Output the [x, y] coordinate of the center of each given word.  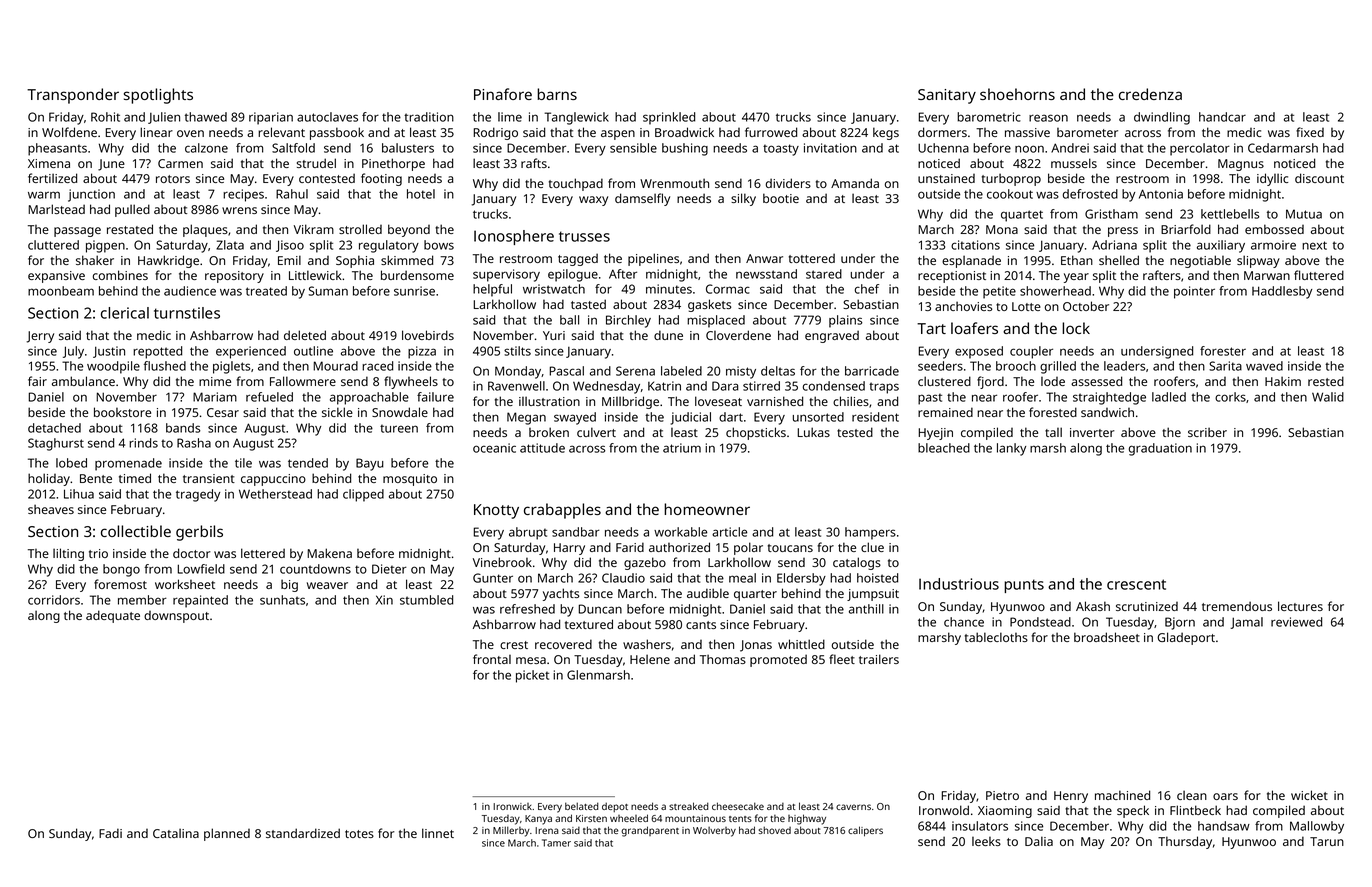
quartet [1022, 216]
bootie [781, 198]
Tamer [556, 843]
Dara [725, 386]
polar [748, 548]
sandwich [1107, 412]
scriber [1207, 432]
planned [227, 834]
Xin [384, 600]
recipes [243, 195]
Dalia [1039, 841]
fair [37, 381]
